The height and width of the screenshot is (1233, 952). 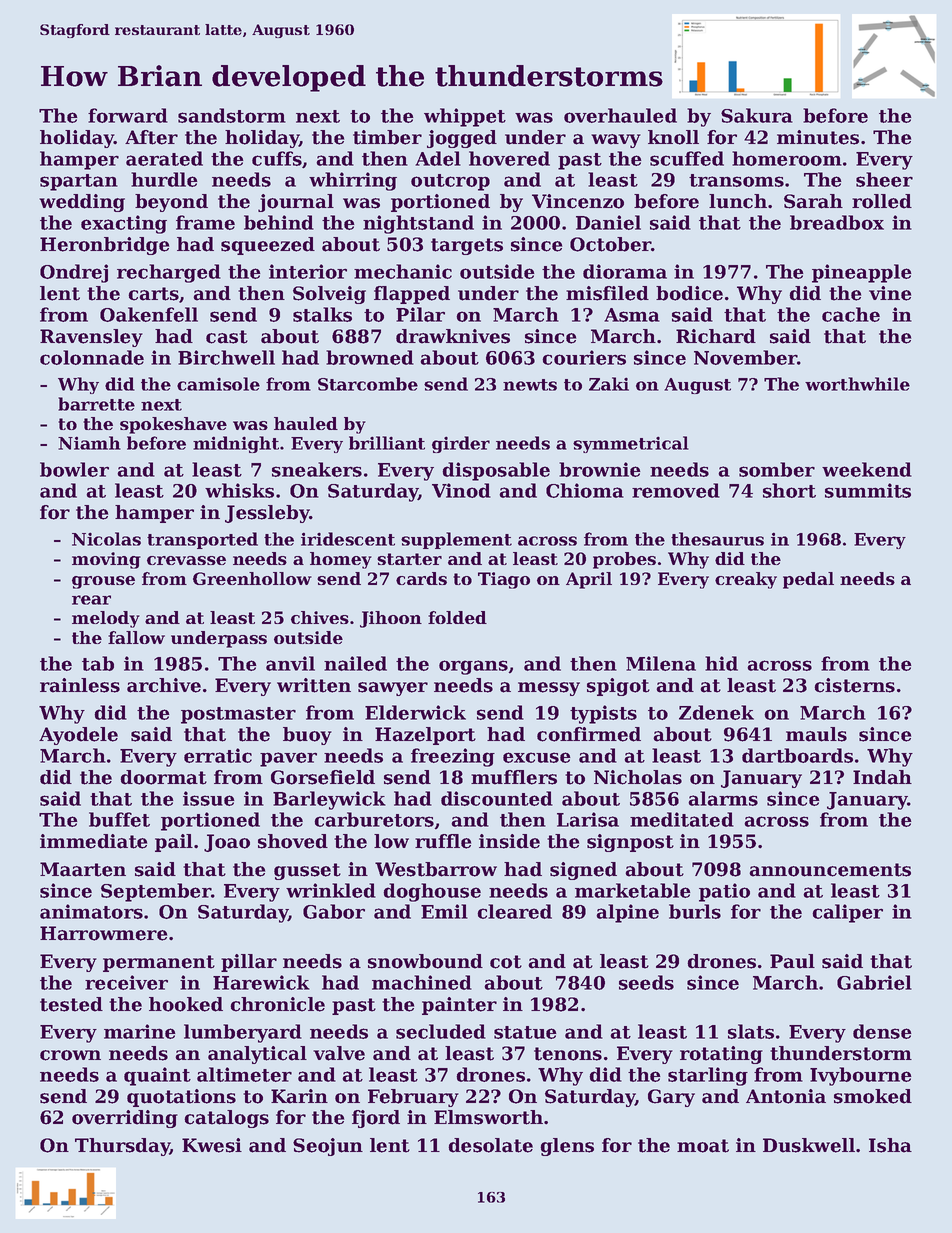 What do you see at coordinates (851, 314) in the screenshot?
I see `cache` at bounding box center [851, 314].
